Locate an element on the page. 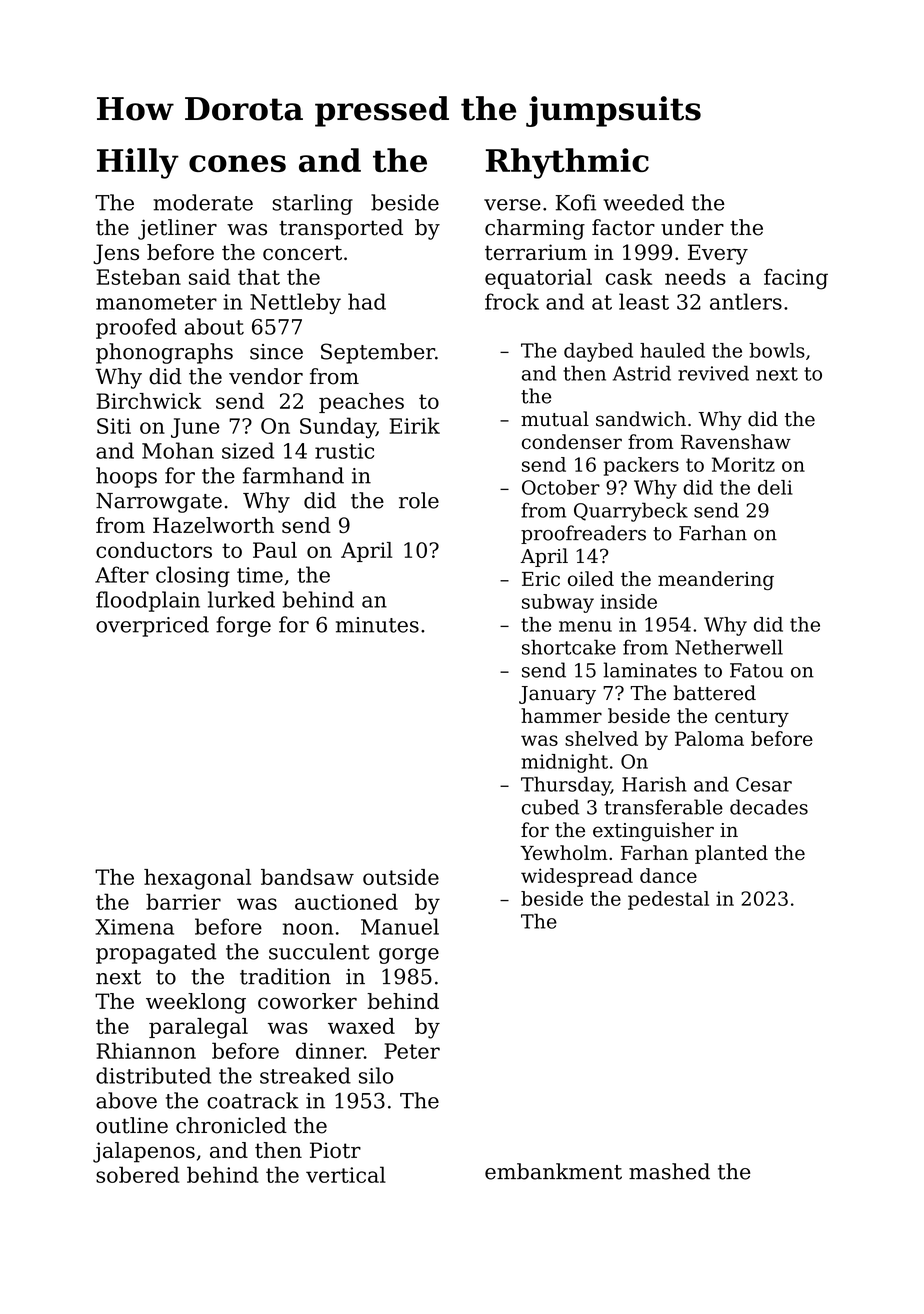  farmhand is located at coordinates (293, 475).
